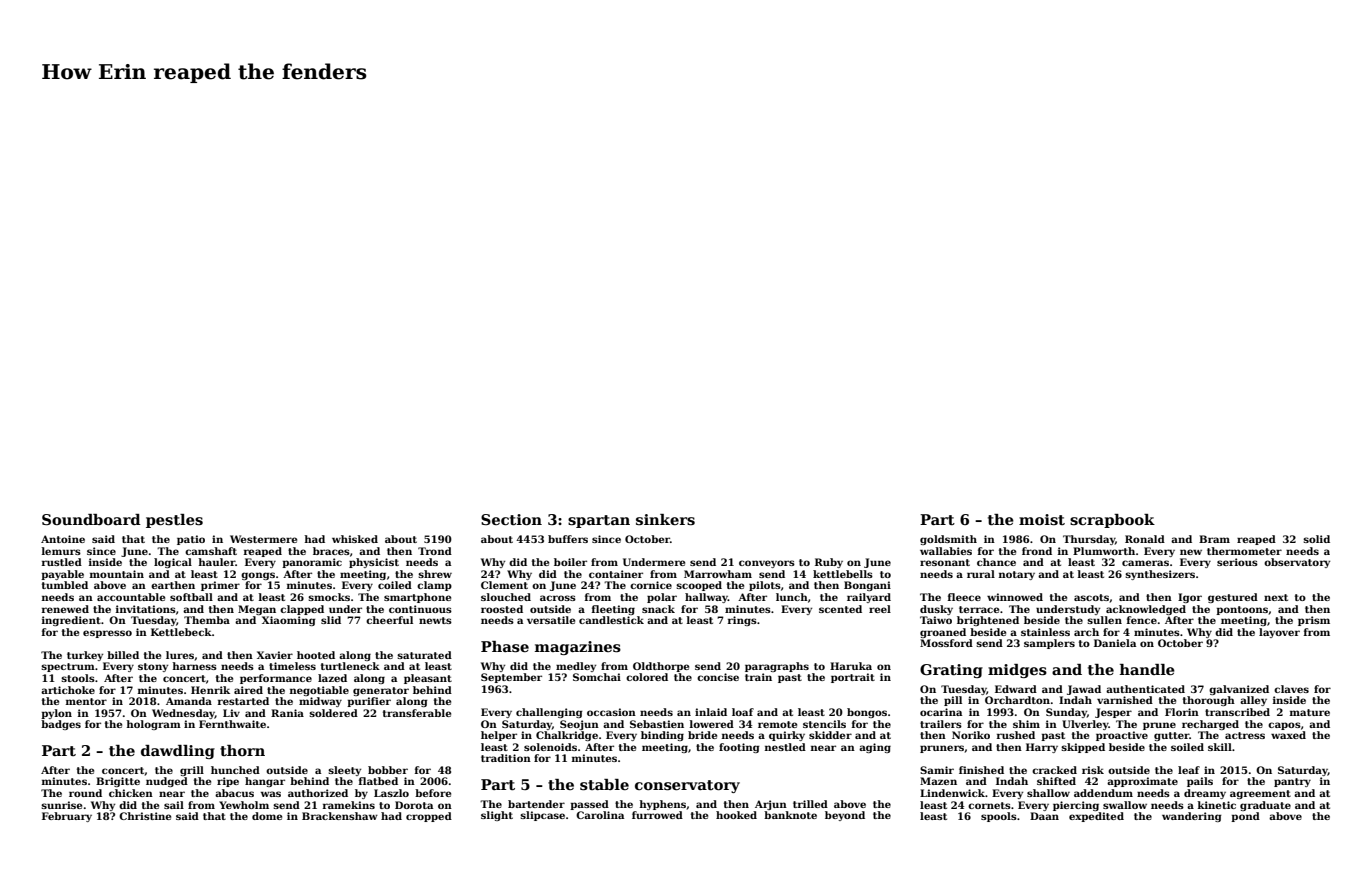 The height and width of the image is (887, 1372). What do you see at coordinates (576, 667) in the image?
I see `medley` at bounding box center [576, 667].
